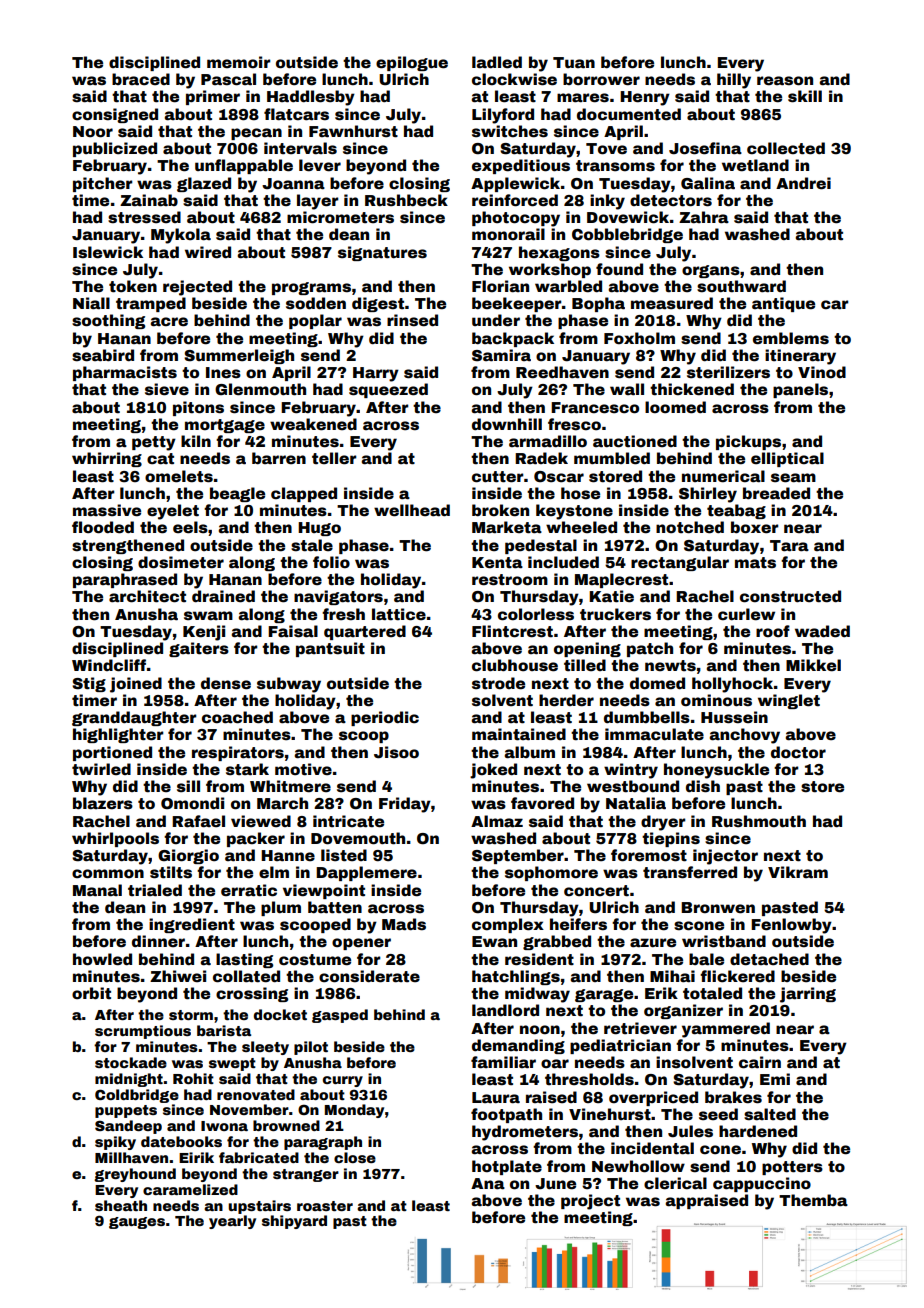 The height and width of the screenshot is (1308, 924). What do you see at coordinates (412, 63) in the screenshot?
I see `epilogue` at bounding box center [412, 63].
